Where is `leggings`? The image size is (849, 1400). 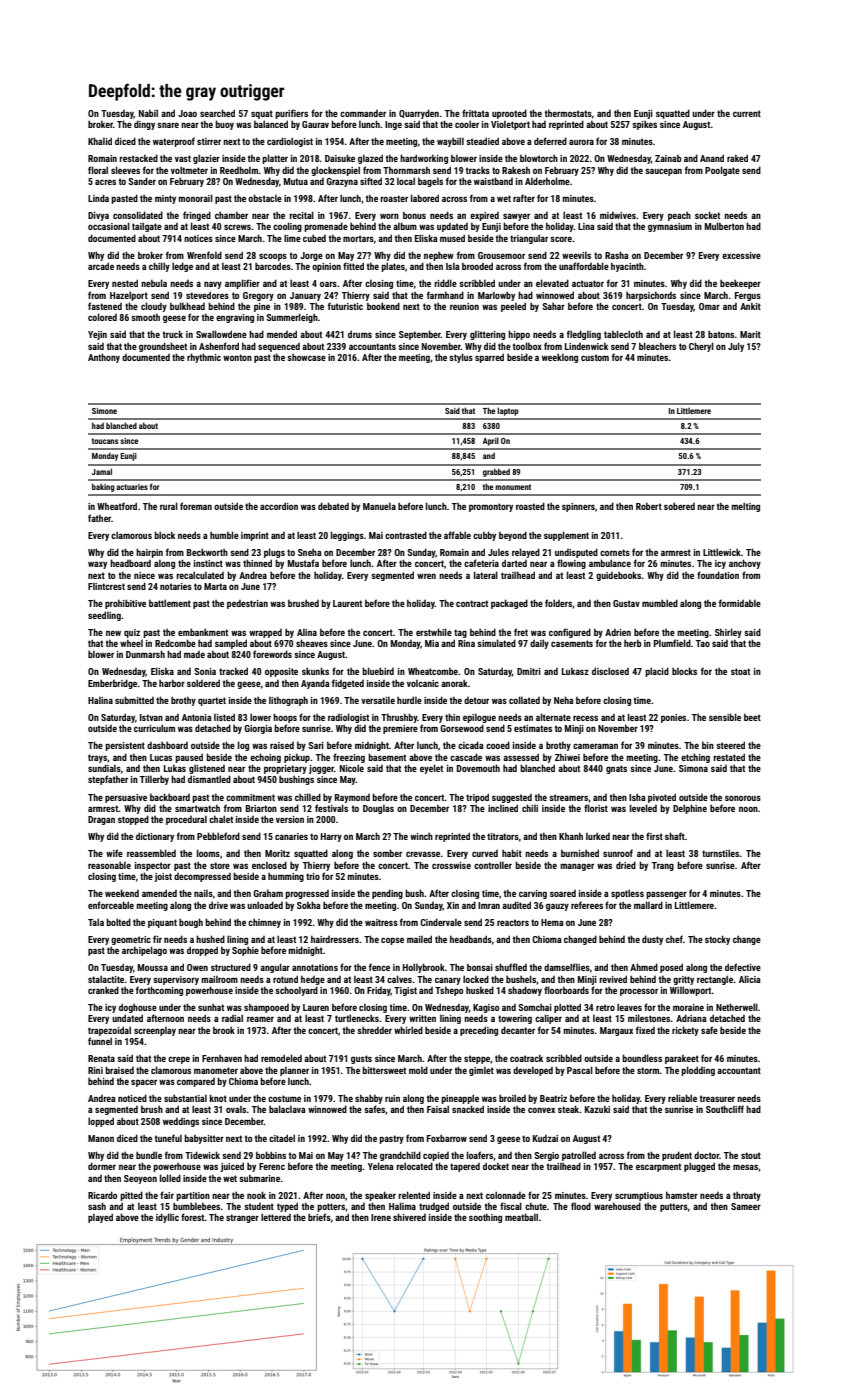
leggings is located at coordinates (347, 536).
